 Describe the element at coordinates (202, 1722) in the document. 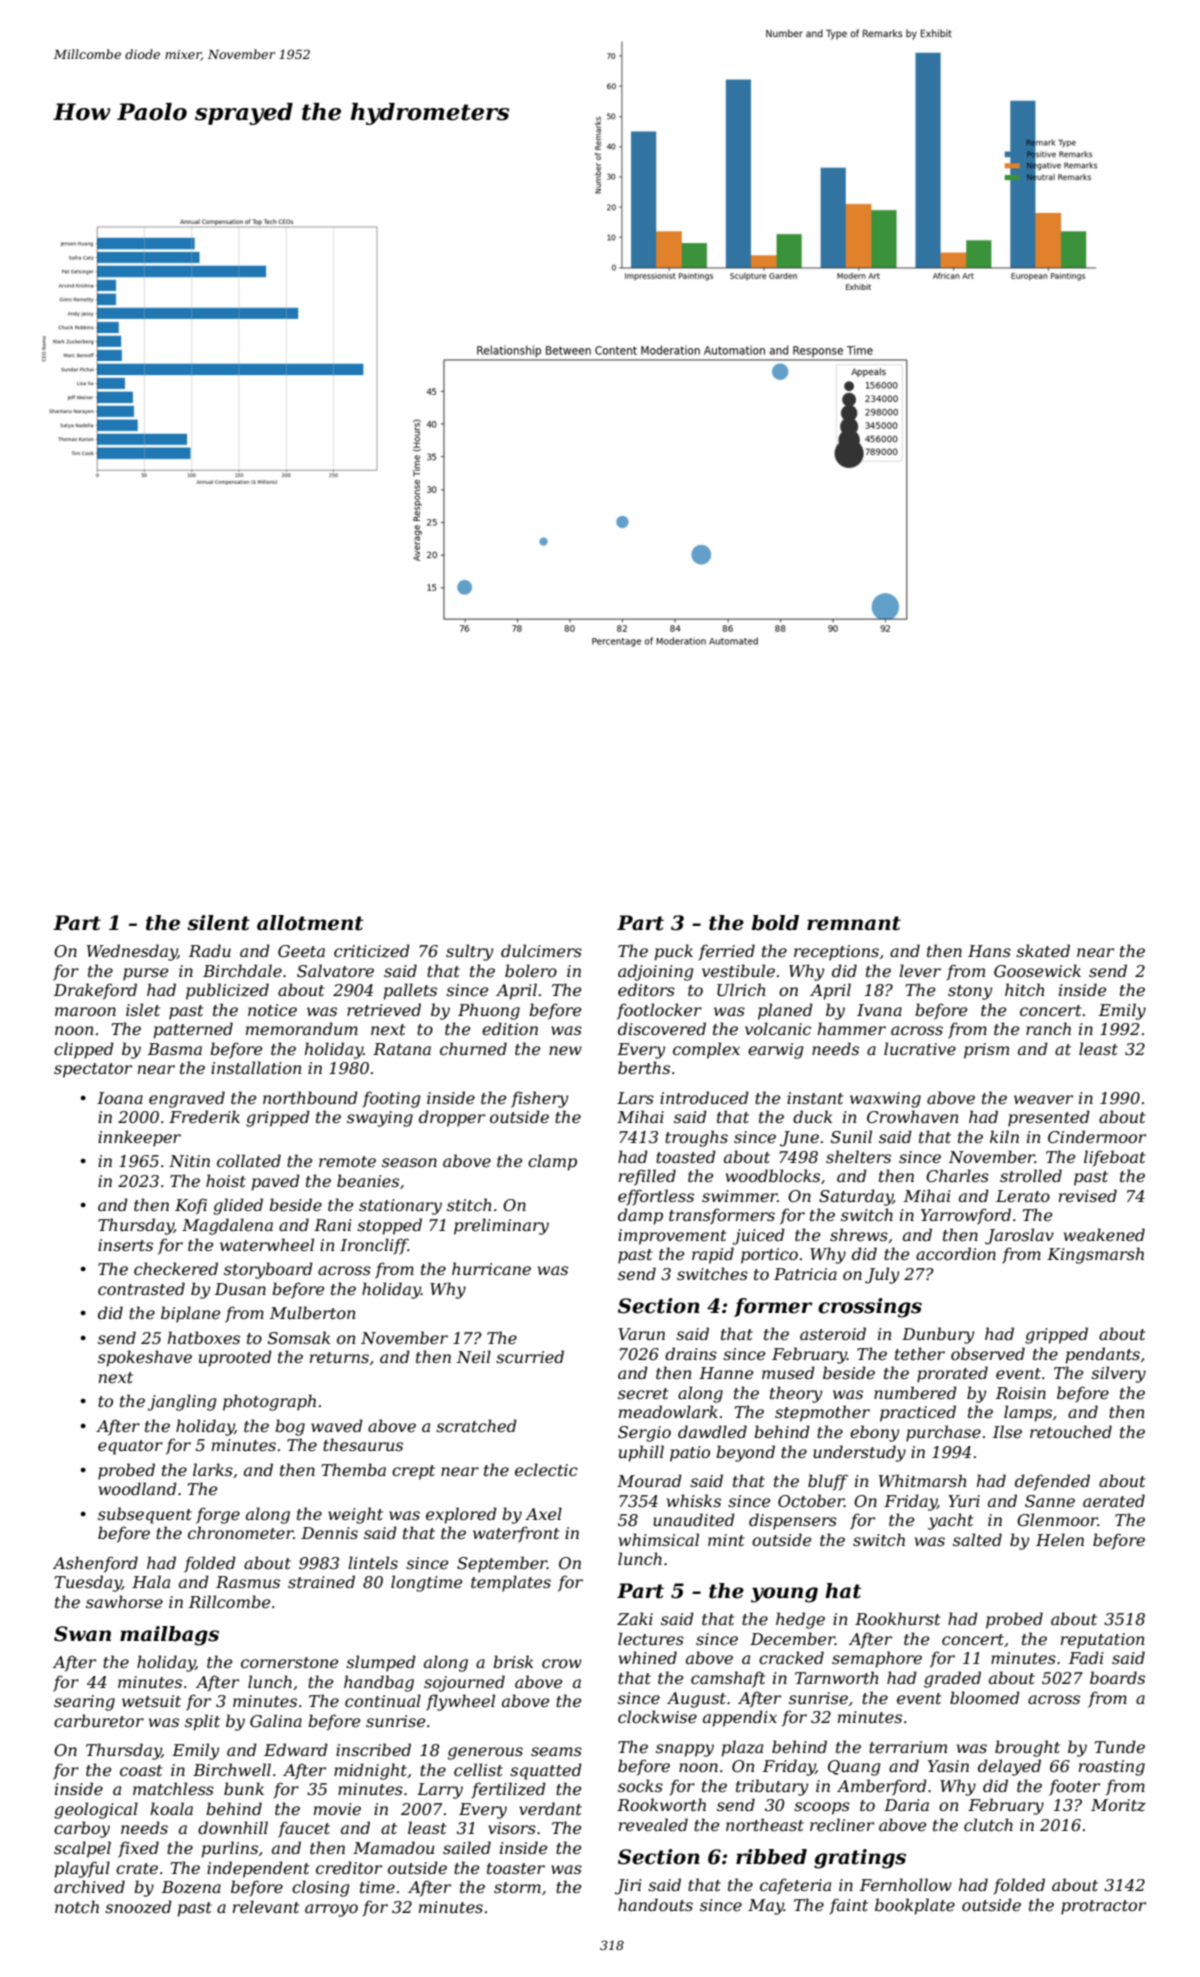

I see `split` at that location.
